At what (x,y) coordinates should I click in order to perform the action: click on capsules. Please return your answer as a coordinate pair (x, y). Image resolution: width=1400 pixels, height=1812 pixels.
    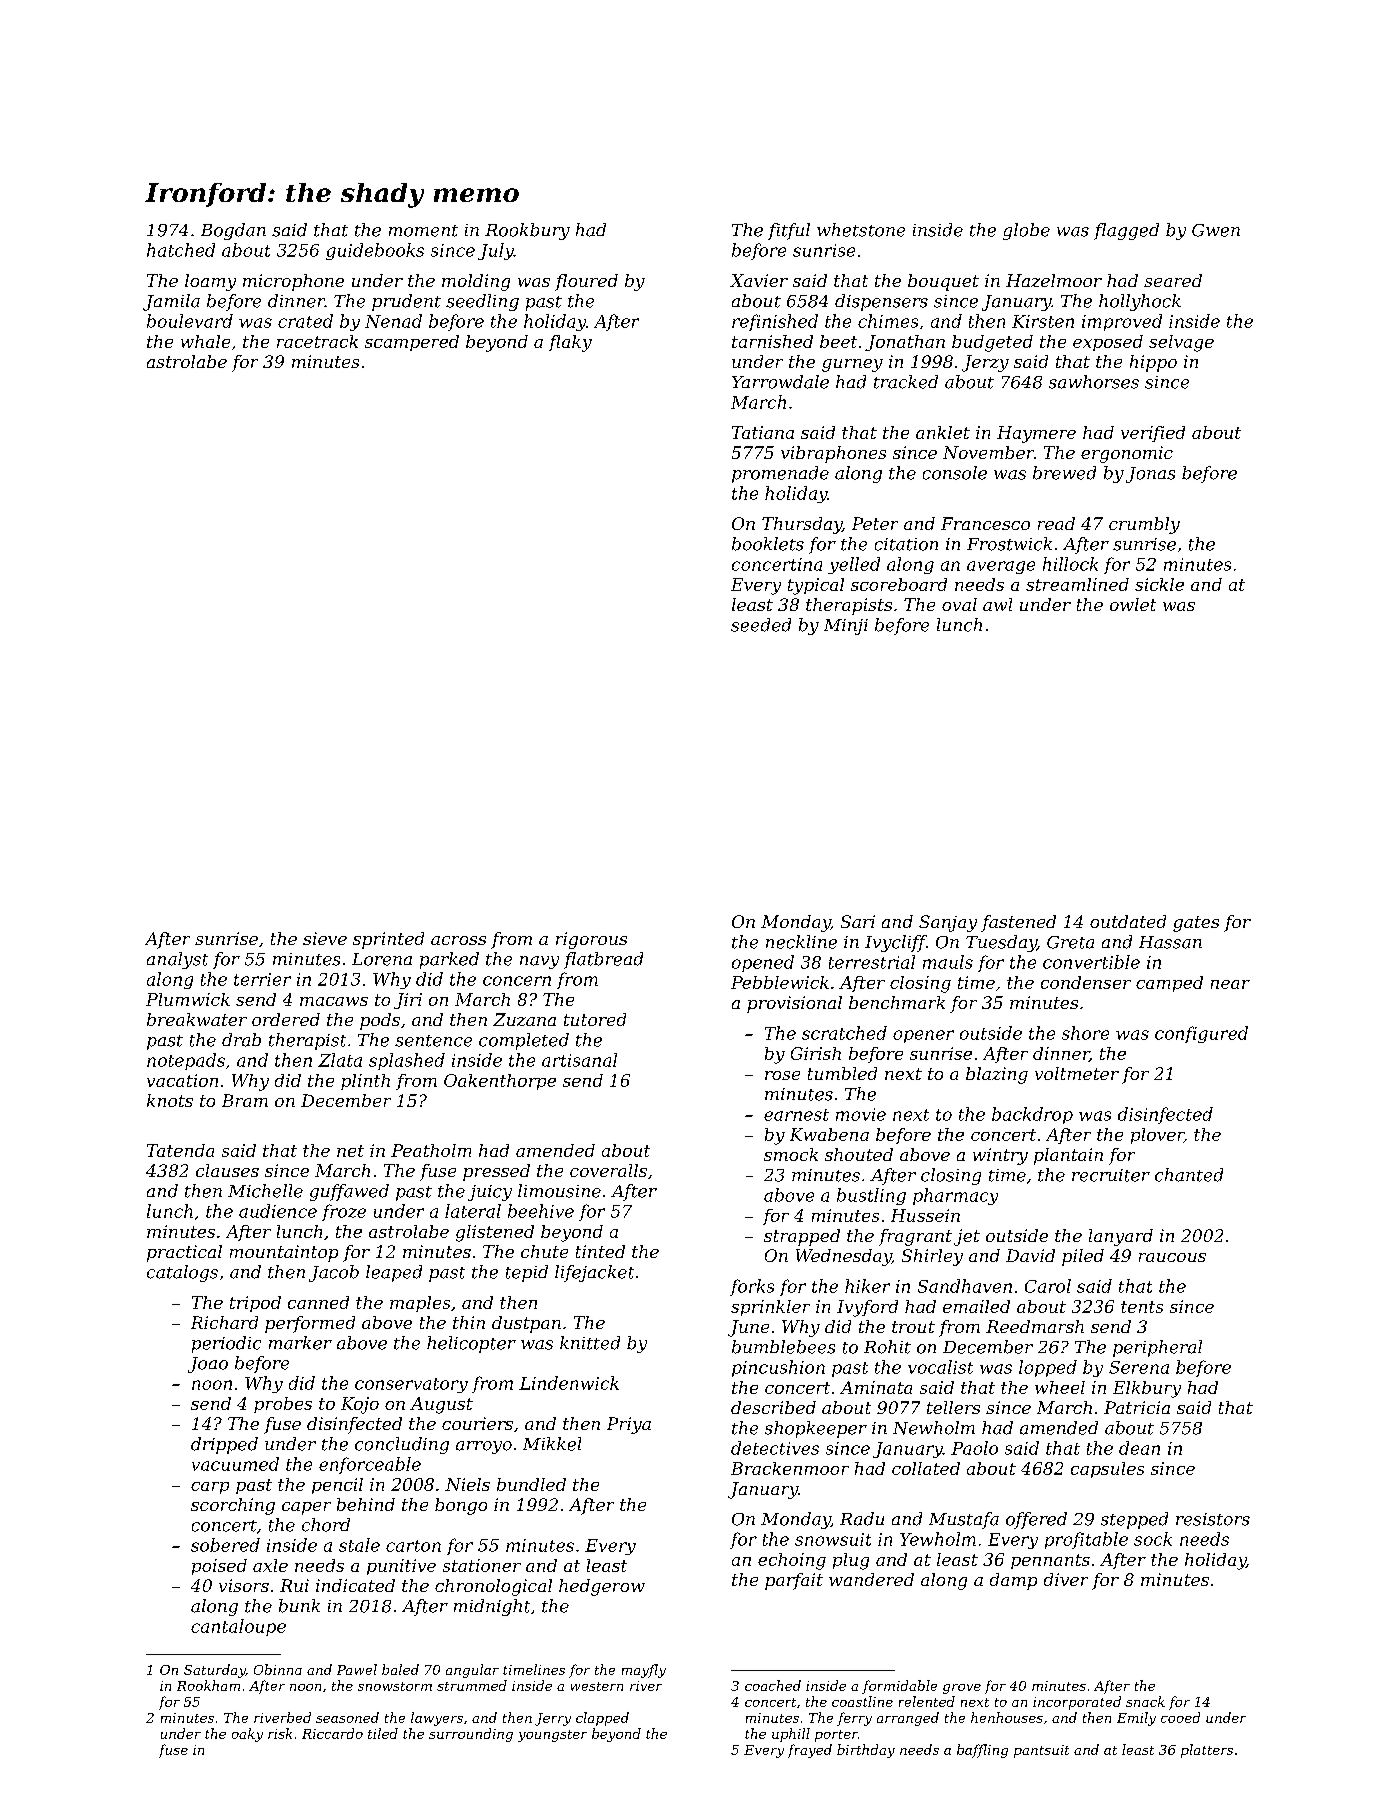
    Looking at the image, I should click on (1107, 1470).
